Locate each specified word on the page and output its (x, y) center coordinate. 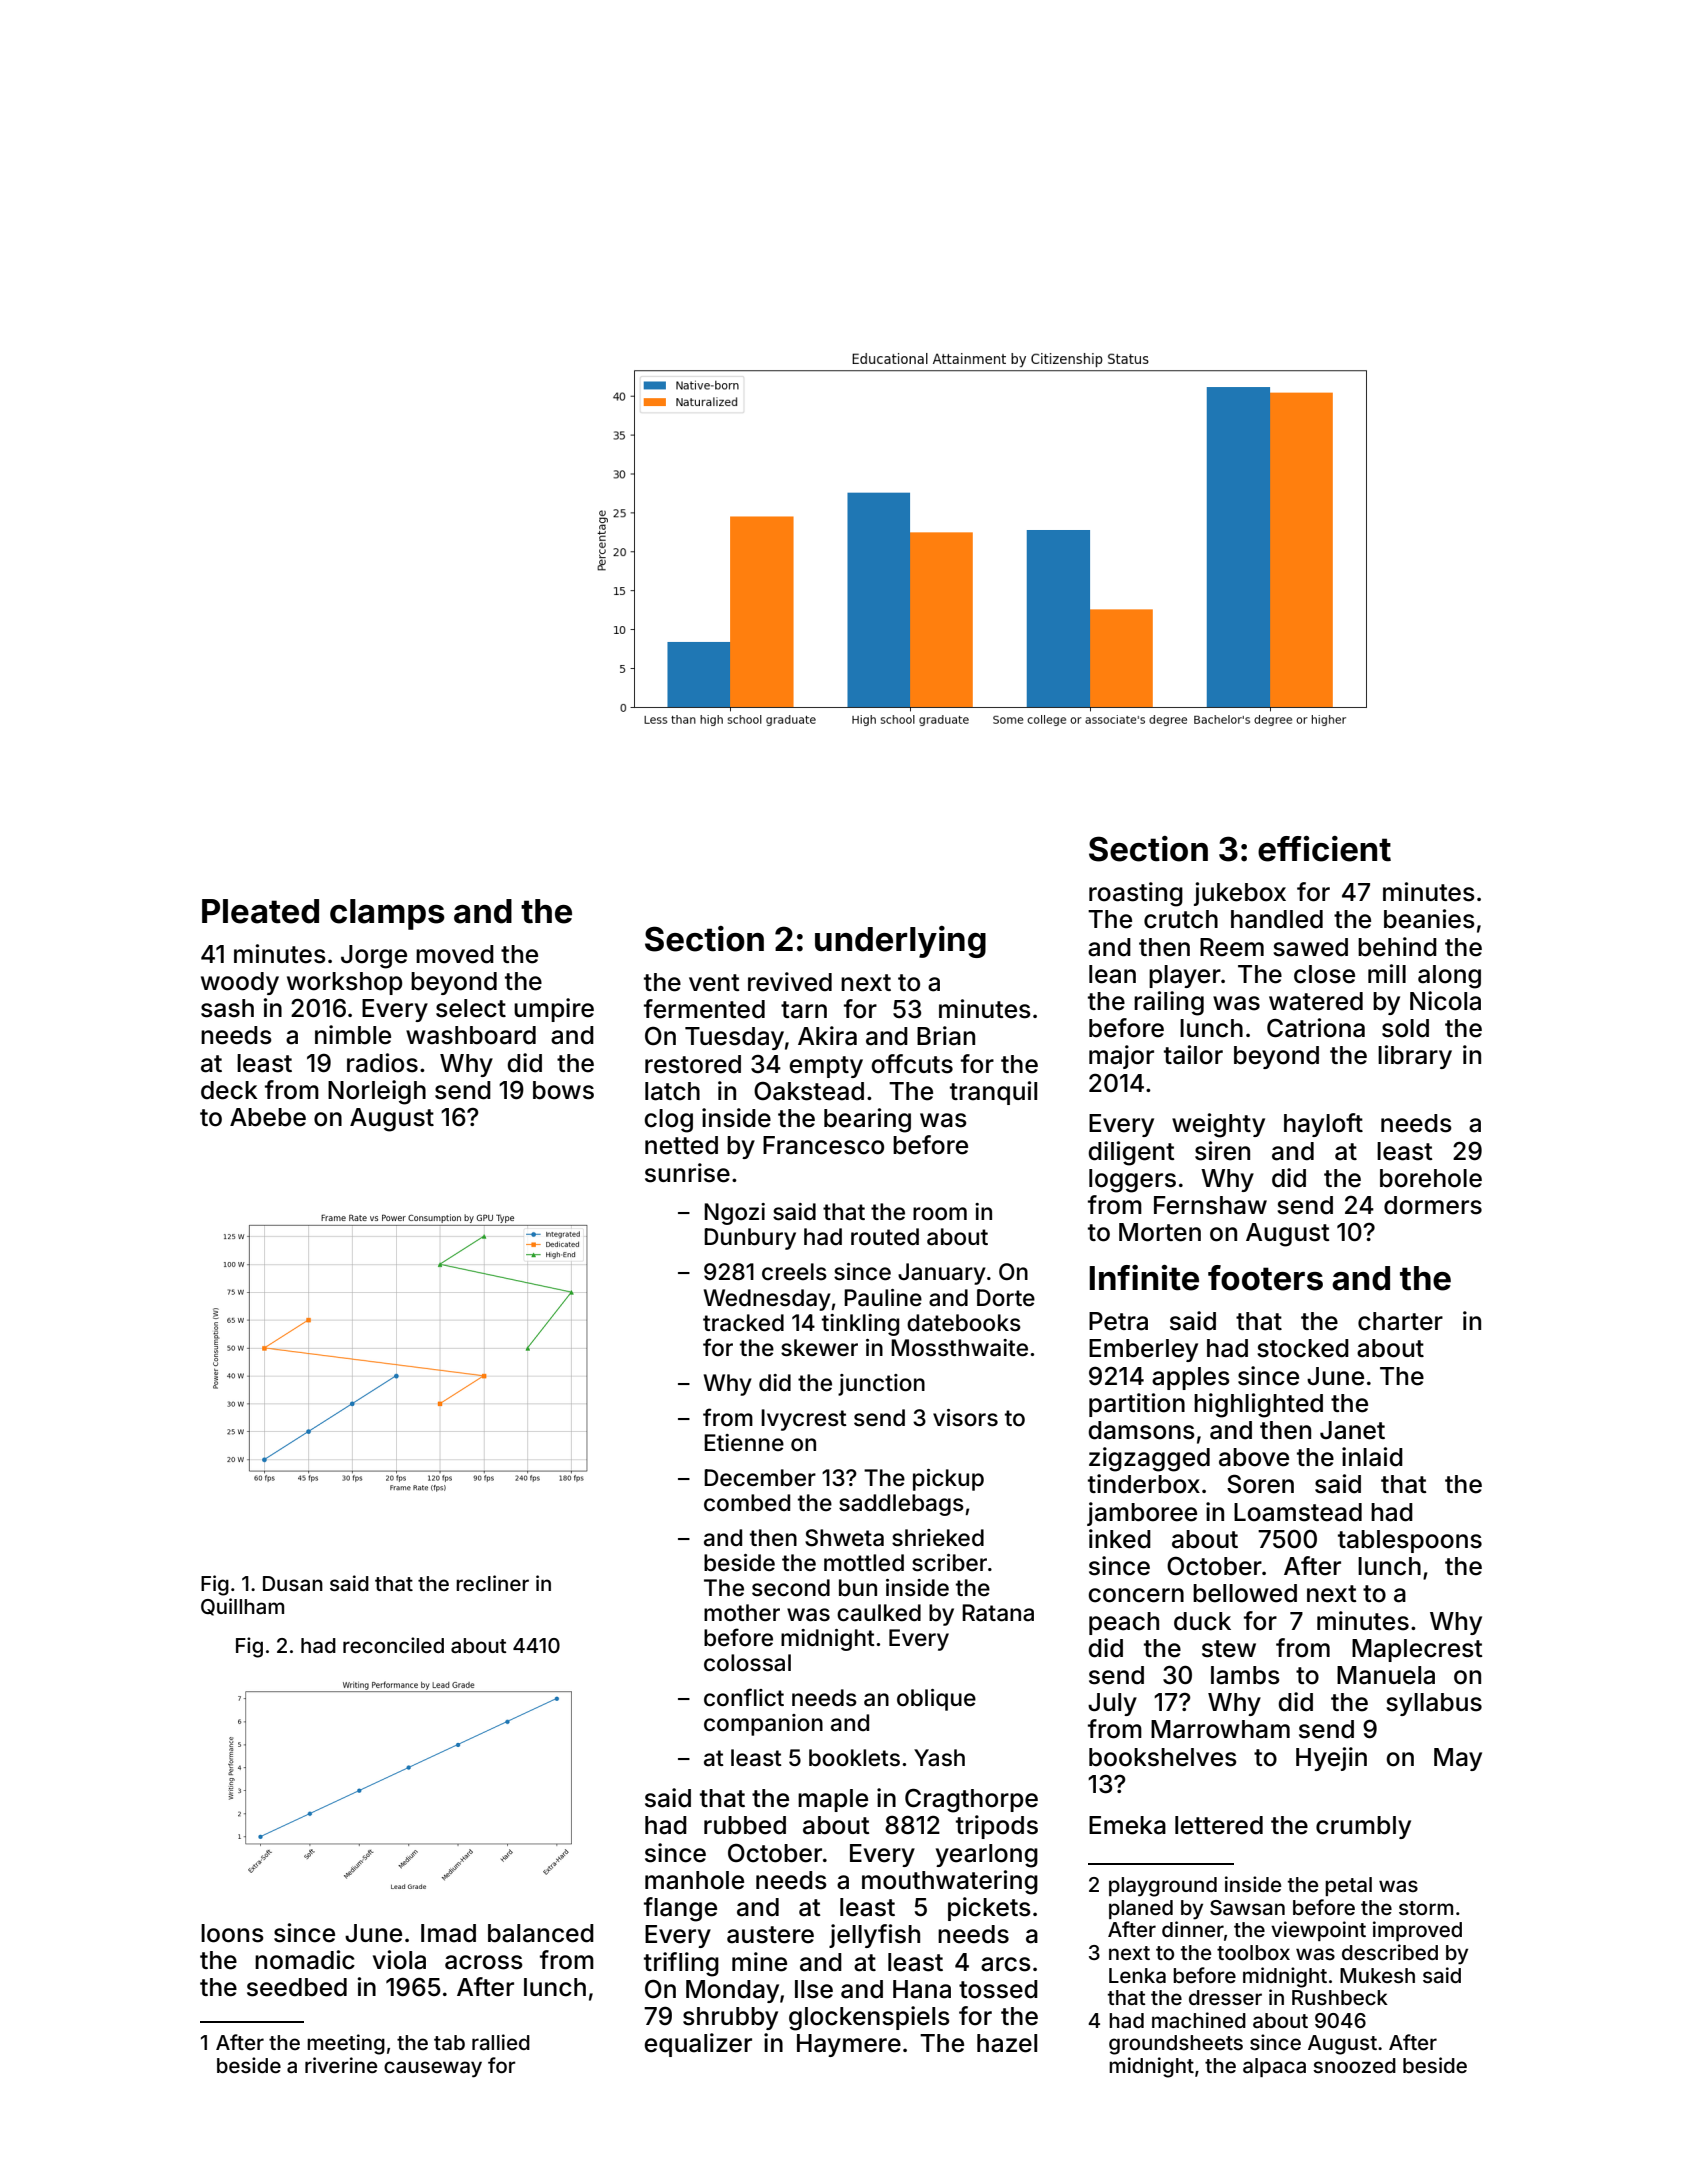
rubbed (745, 1825)
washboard (471, 1035)
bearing (867, 1120)
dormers (1433, 1205)
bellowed (1245, 1593)
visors (965, 1418)
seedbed (297, 1987)
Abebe (268, 1117)
